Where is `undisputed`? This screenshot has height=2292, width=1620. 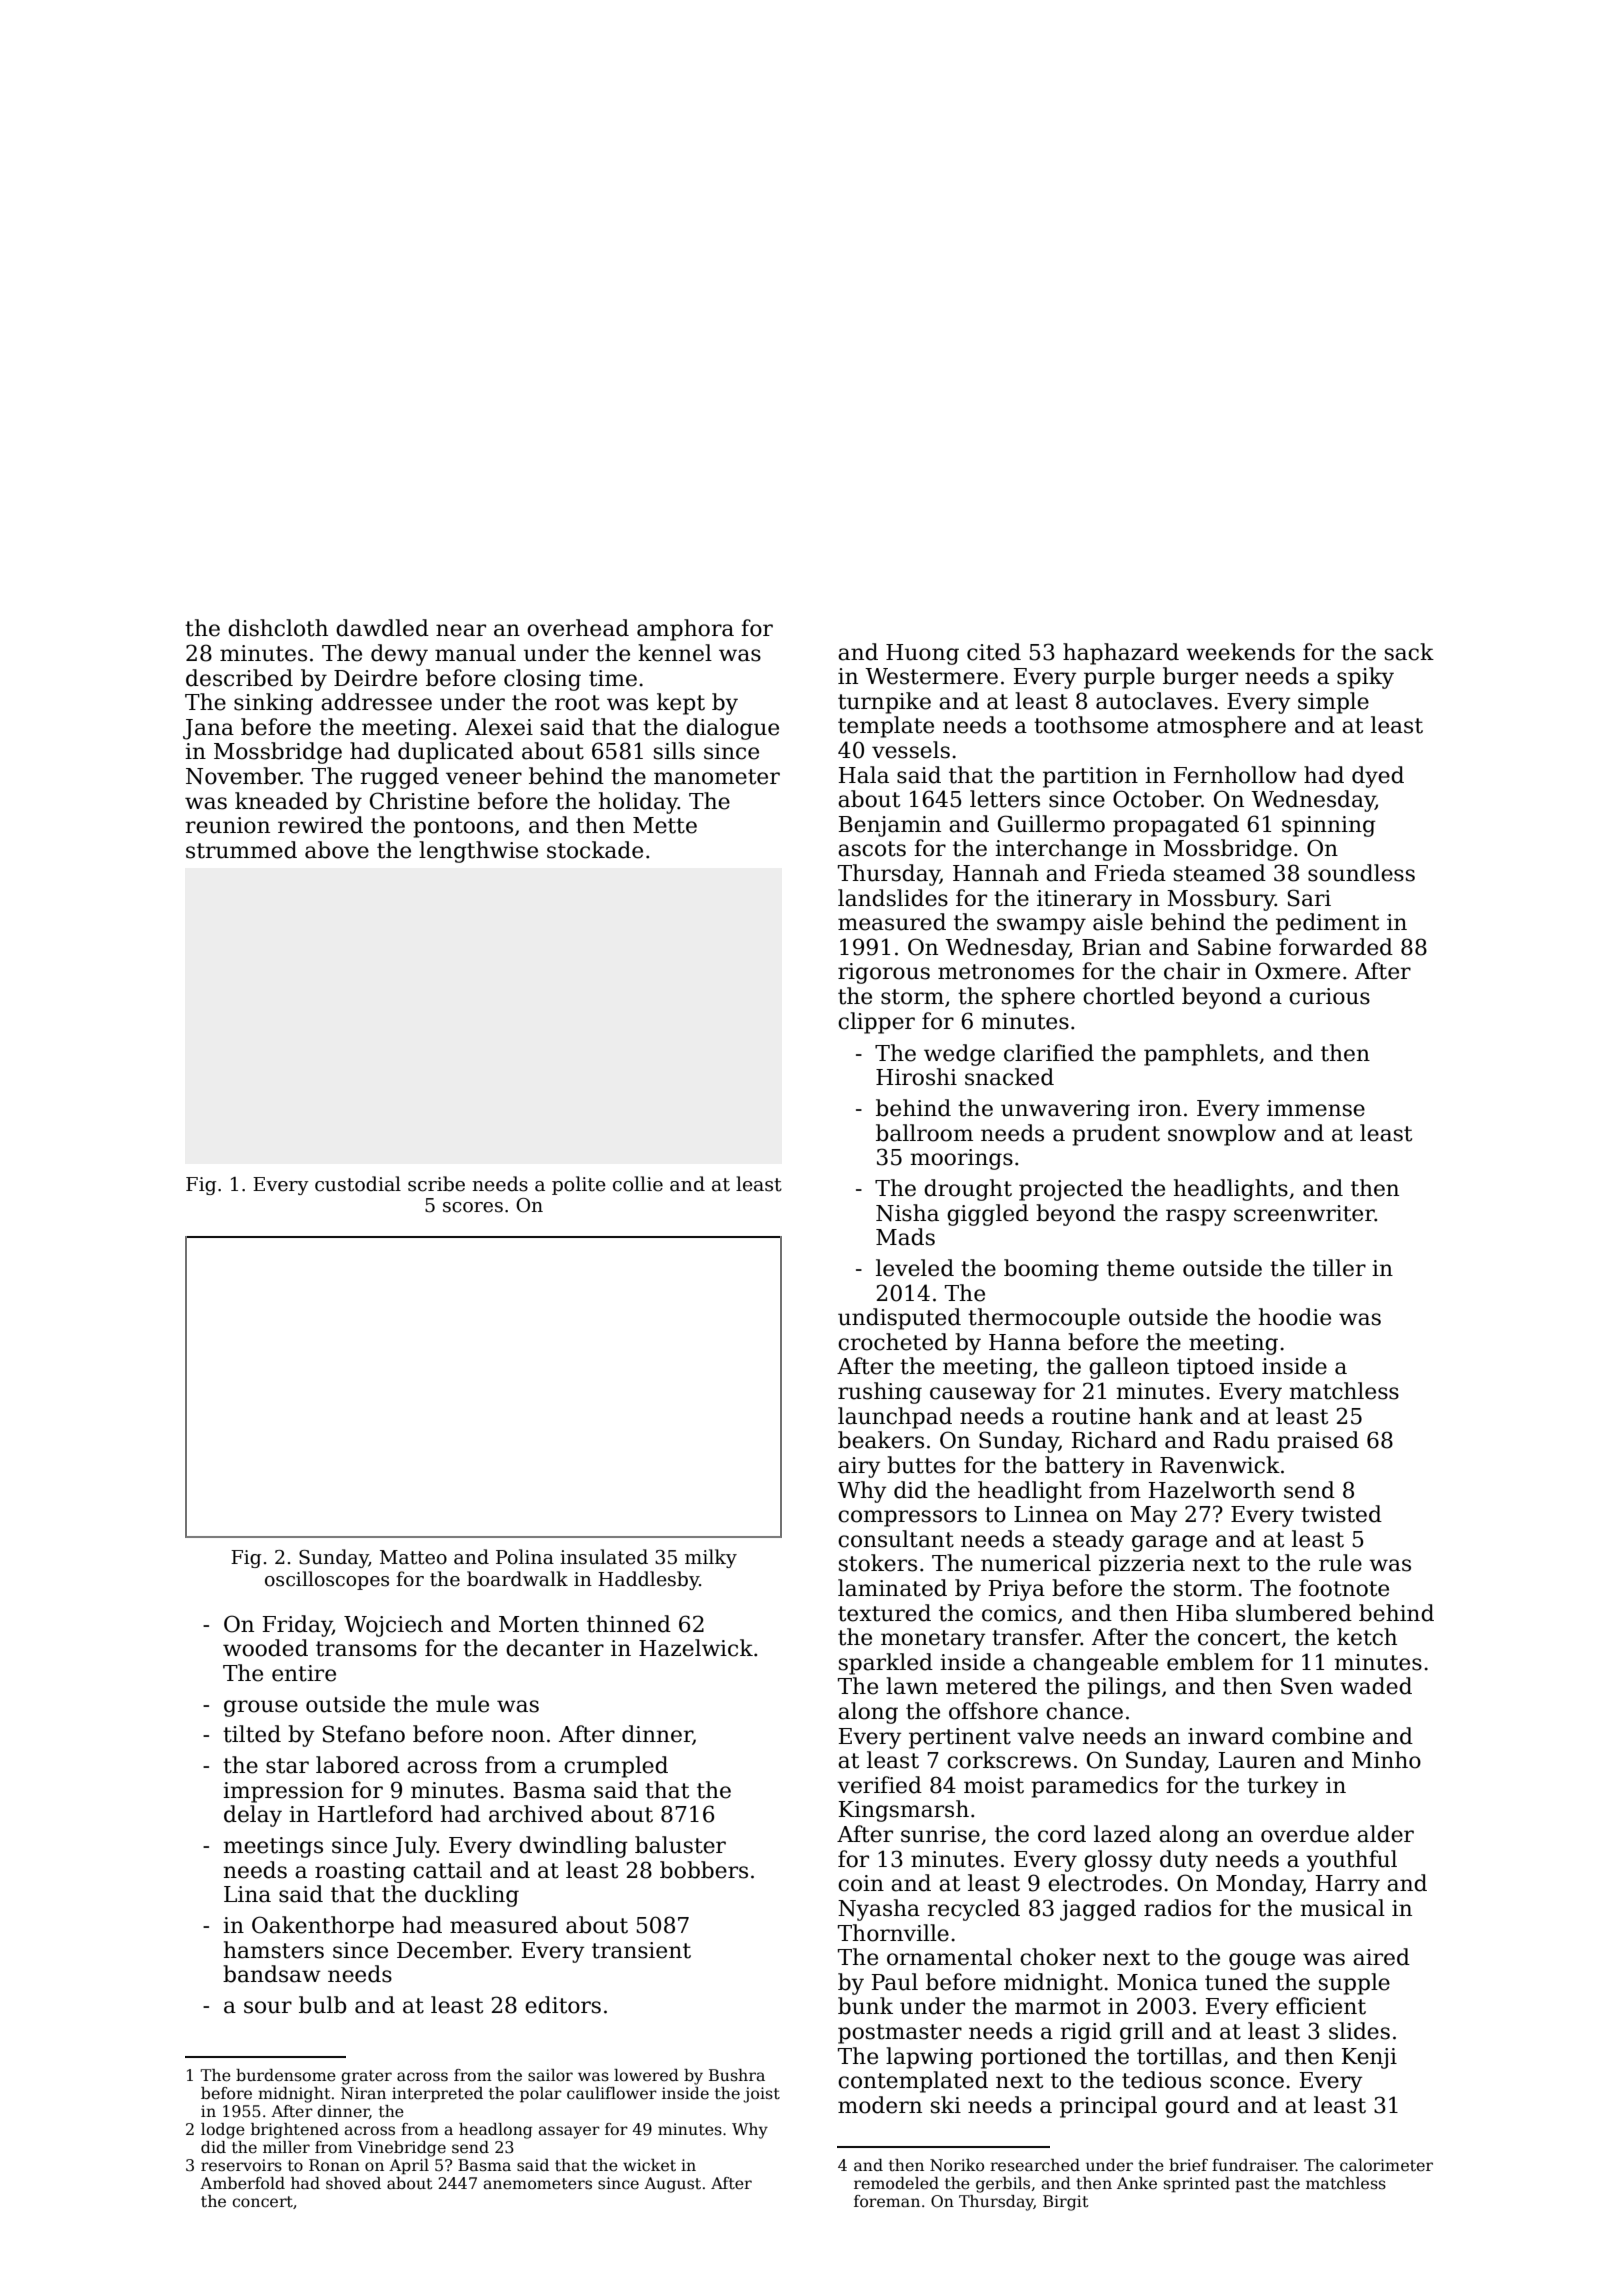 undisputed is located at coordinates (899, 1319).
